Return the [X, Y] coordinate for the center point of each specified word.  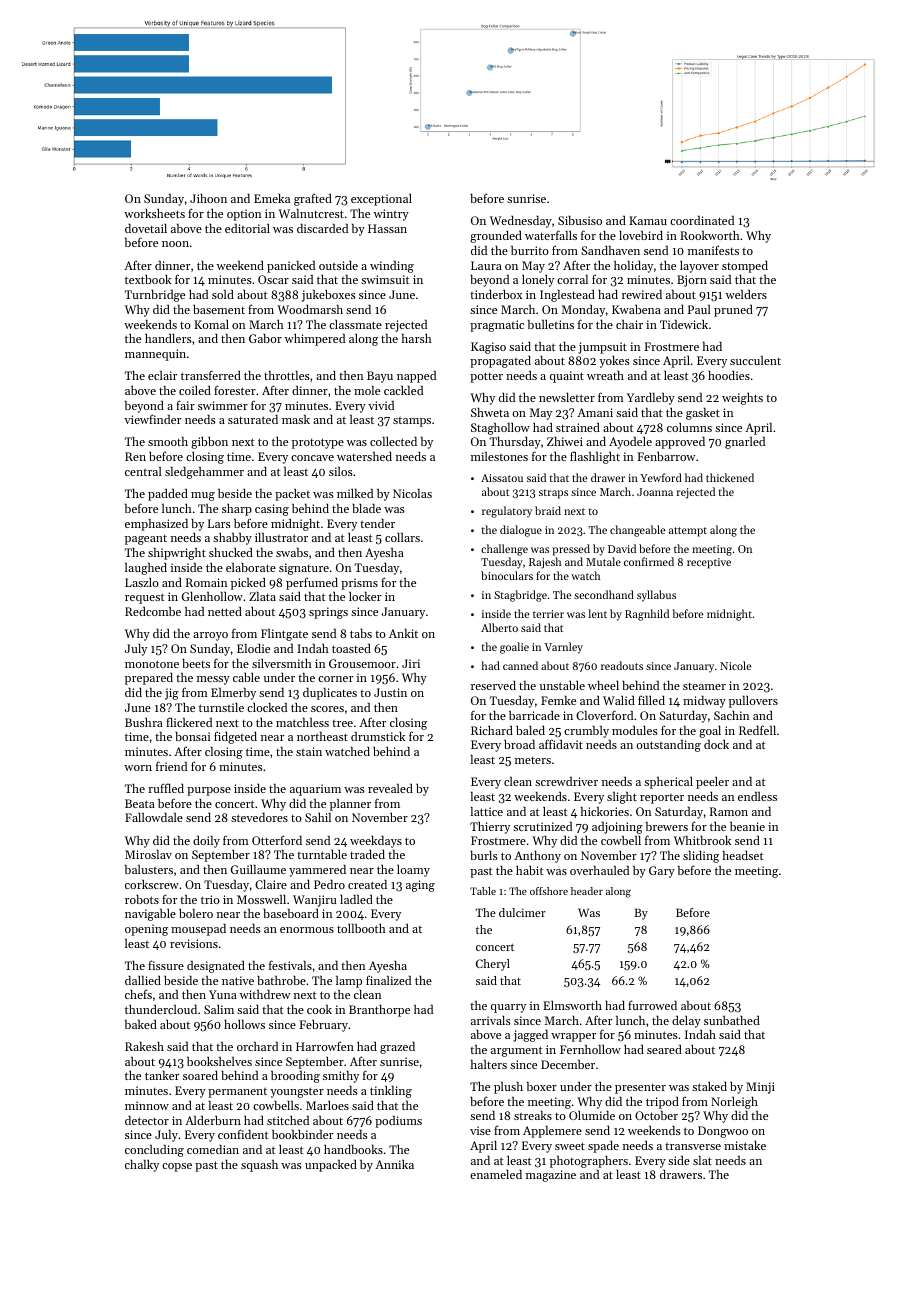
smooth [168, 441]
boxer [542, 1086]
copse [177, 1167]
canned [520, 665]
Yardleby [651, 398]
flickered [189, 722]
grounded [496, 236]
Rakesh [144, 1046]
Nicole [735, 665]
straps [553, 494]
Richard [492, 730]
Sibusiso [580, 220]
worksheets [154, 213]
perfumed [312, 583]
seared [664, 1049]
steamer [704, 686]
